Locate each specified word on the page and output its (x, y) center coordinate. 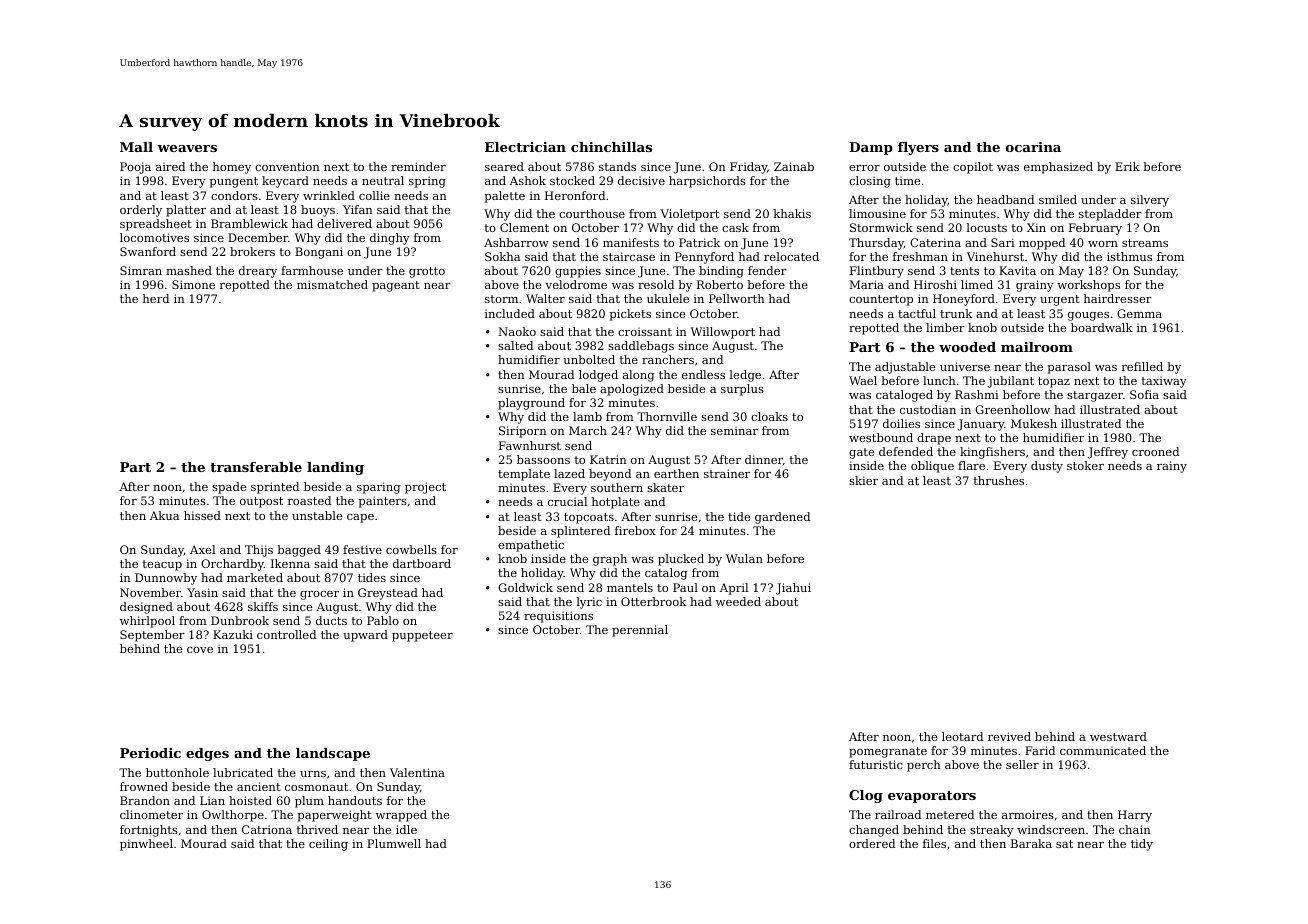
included (510, 313)
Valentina (417, 772)
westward (1118, 736)
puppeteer (422, 636)
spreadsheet (156, 225)
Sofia (1144, 394)
